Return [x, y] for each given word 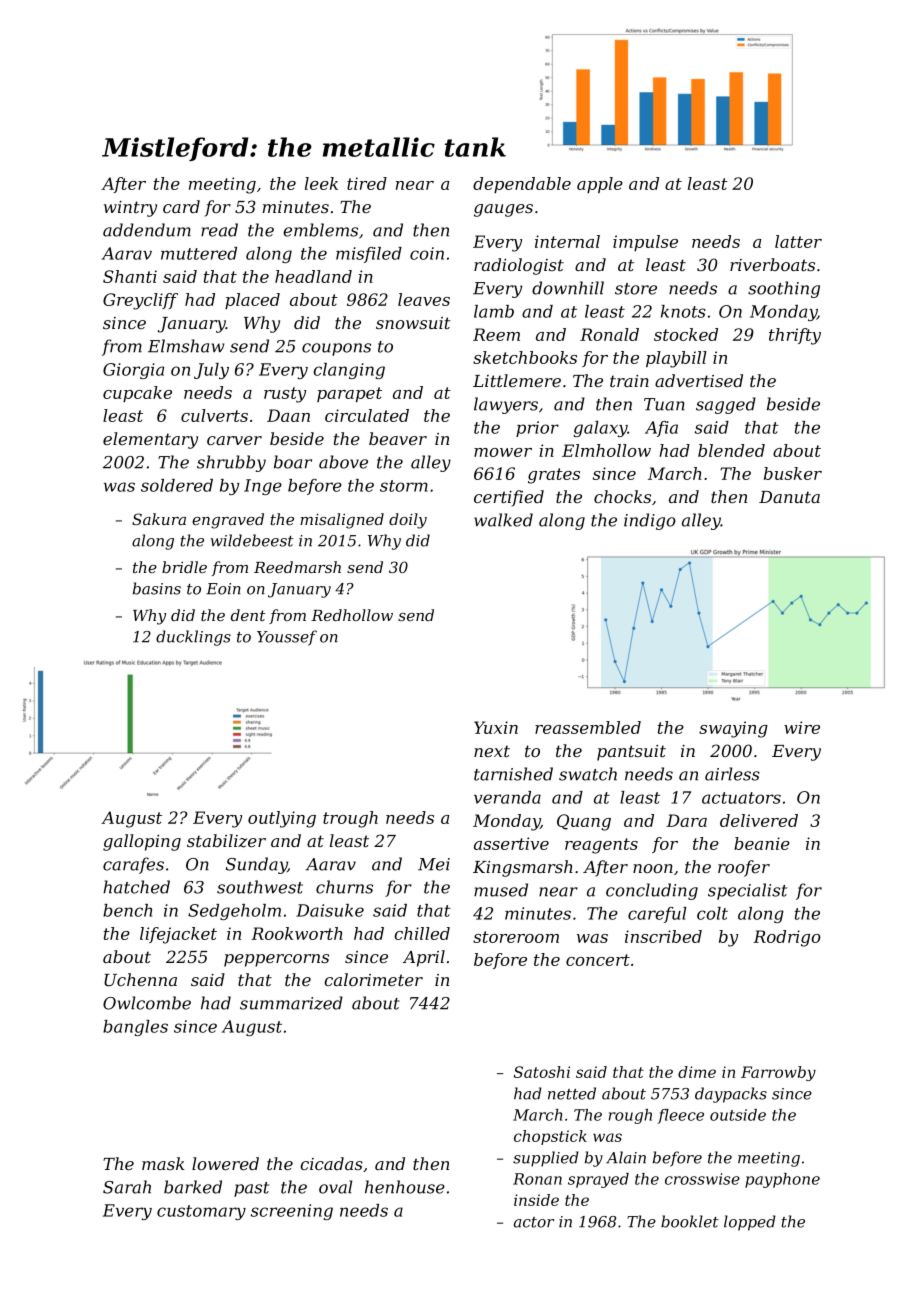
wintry [130, 209]
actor [534, 1222]
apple [600, 185]
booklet [690, 1221]
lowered [225, 1163]
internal [567, 241]
